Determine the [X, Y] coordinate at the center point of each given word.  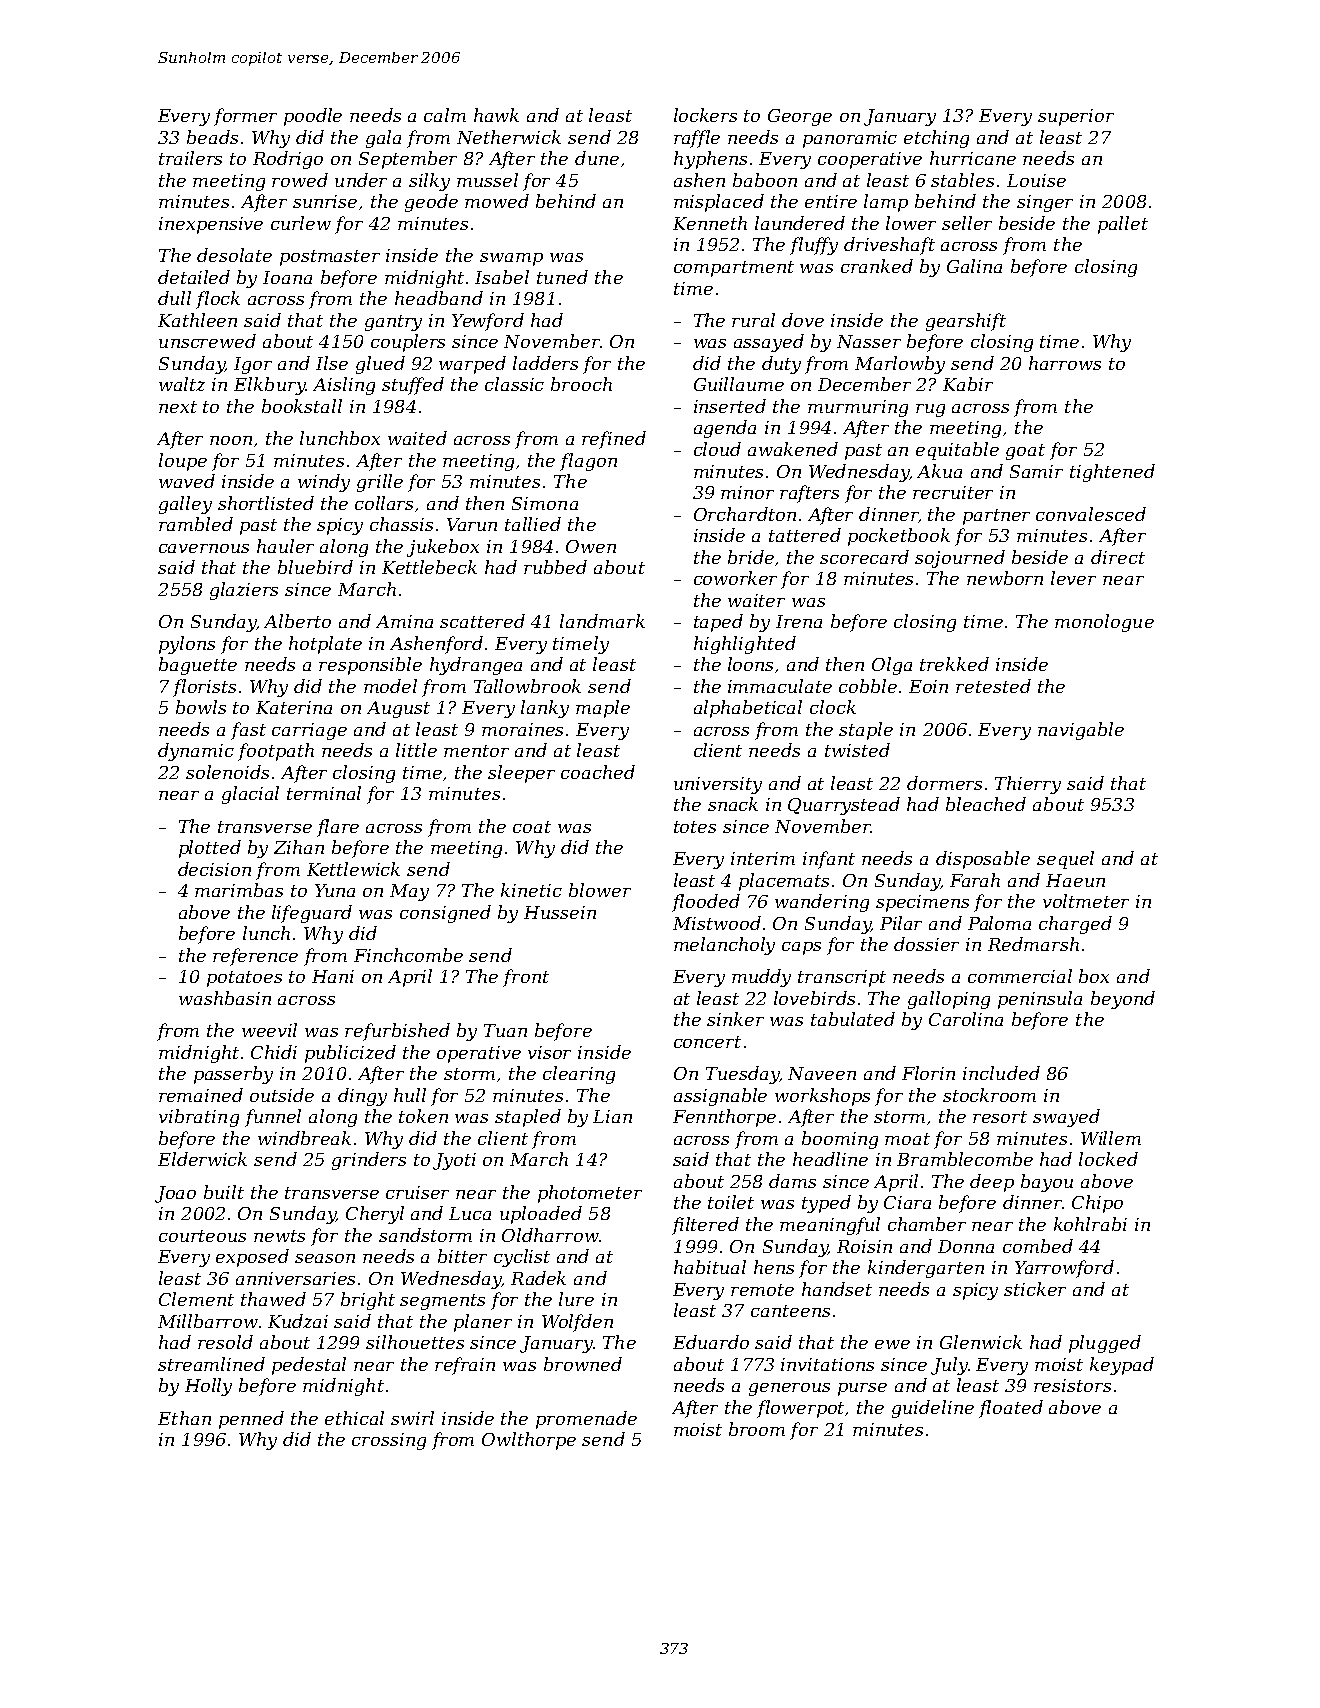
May [409, 892]
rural [753, 320]
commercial [1020, 976]
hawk [496, 115]
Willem [1111, 1138]
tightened [1112, 473]
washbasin [225, 998]
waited [417, 438]
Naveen [822, 1073]
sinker [735, 1019]
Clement [196, 1299]
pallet [1123, 225]
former [245, 117]
